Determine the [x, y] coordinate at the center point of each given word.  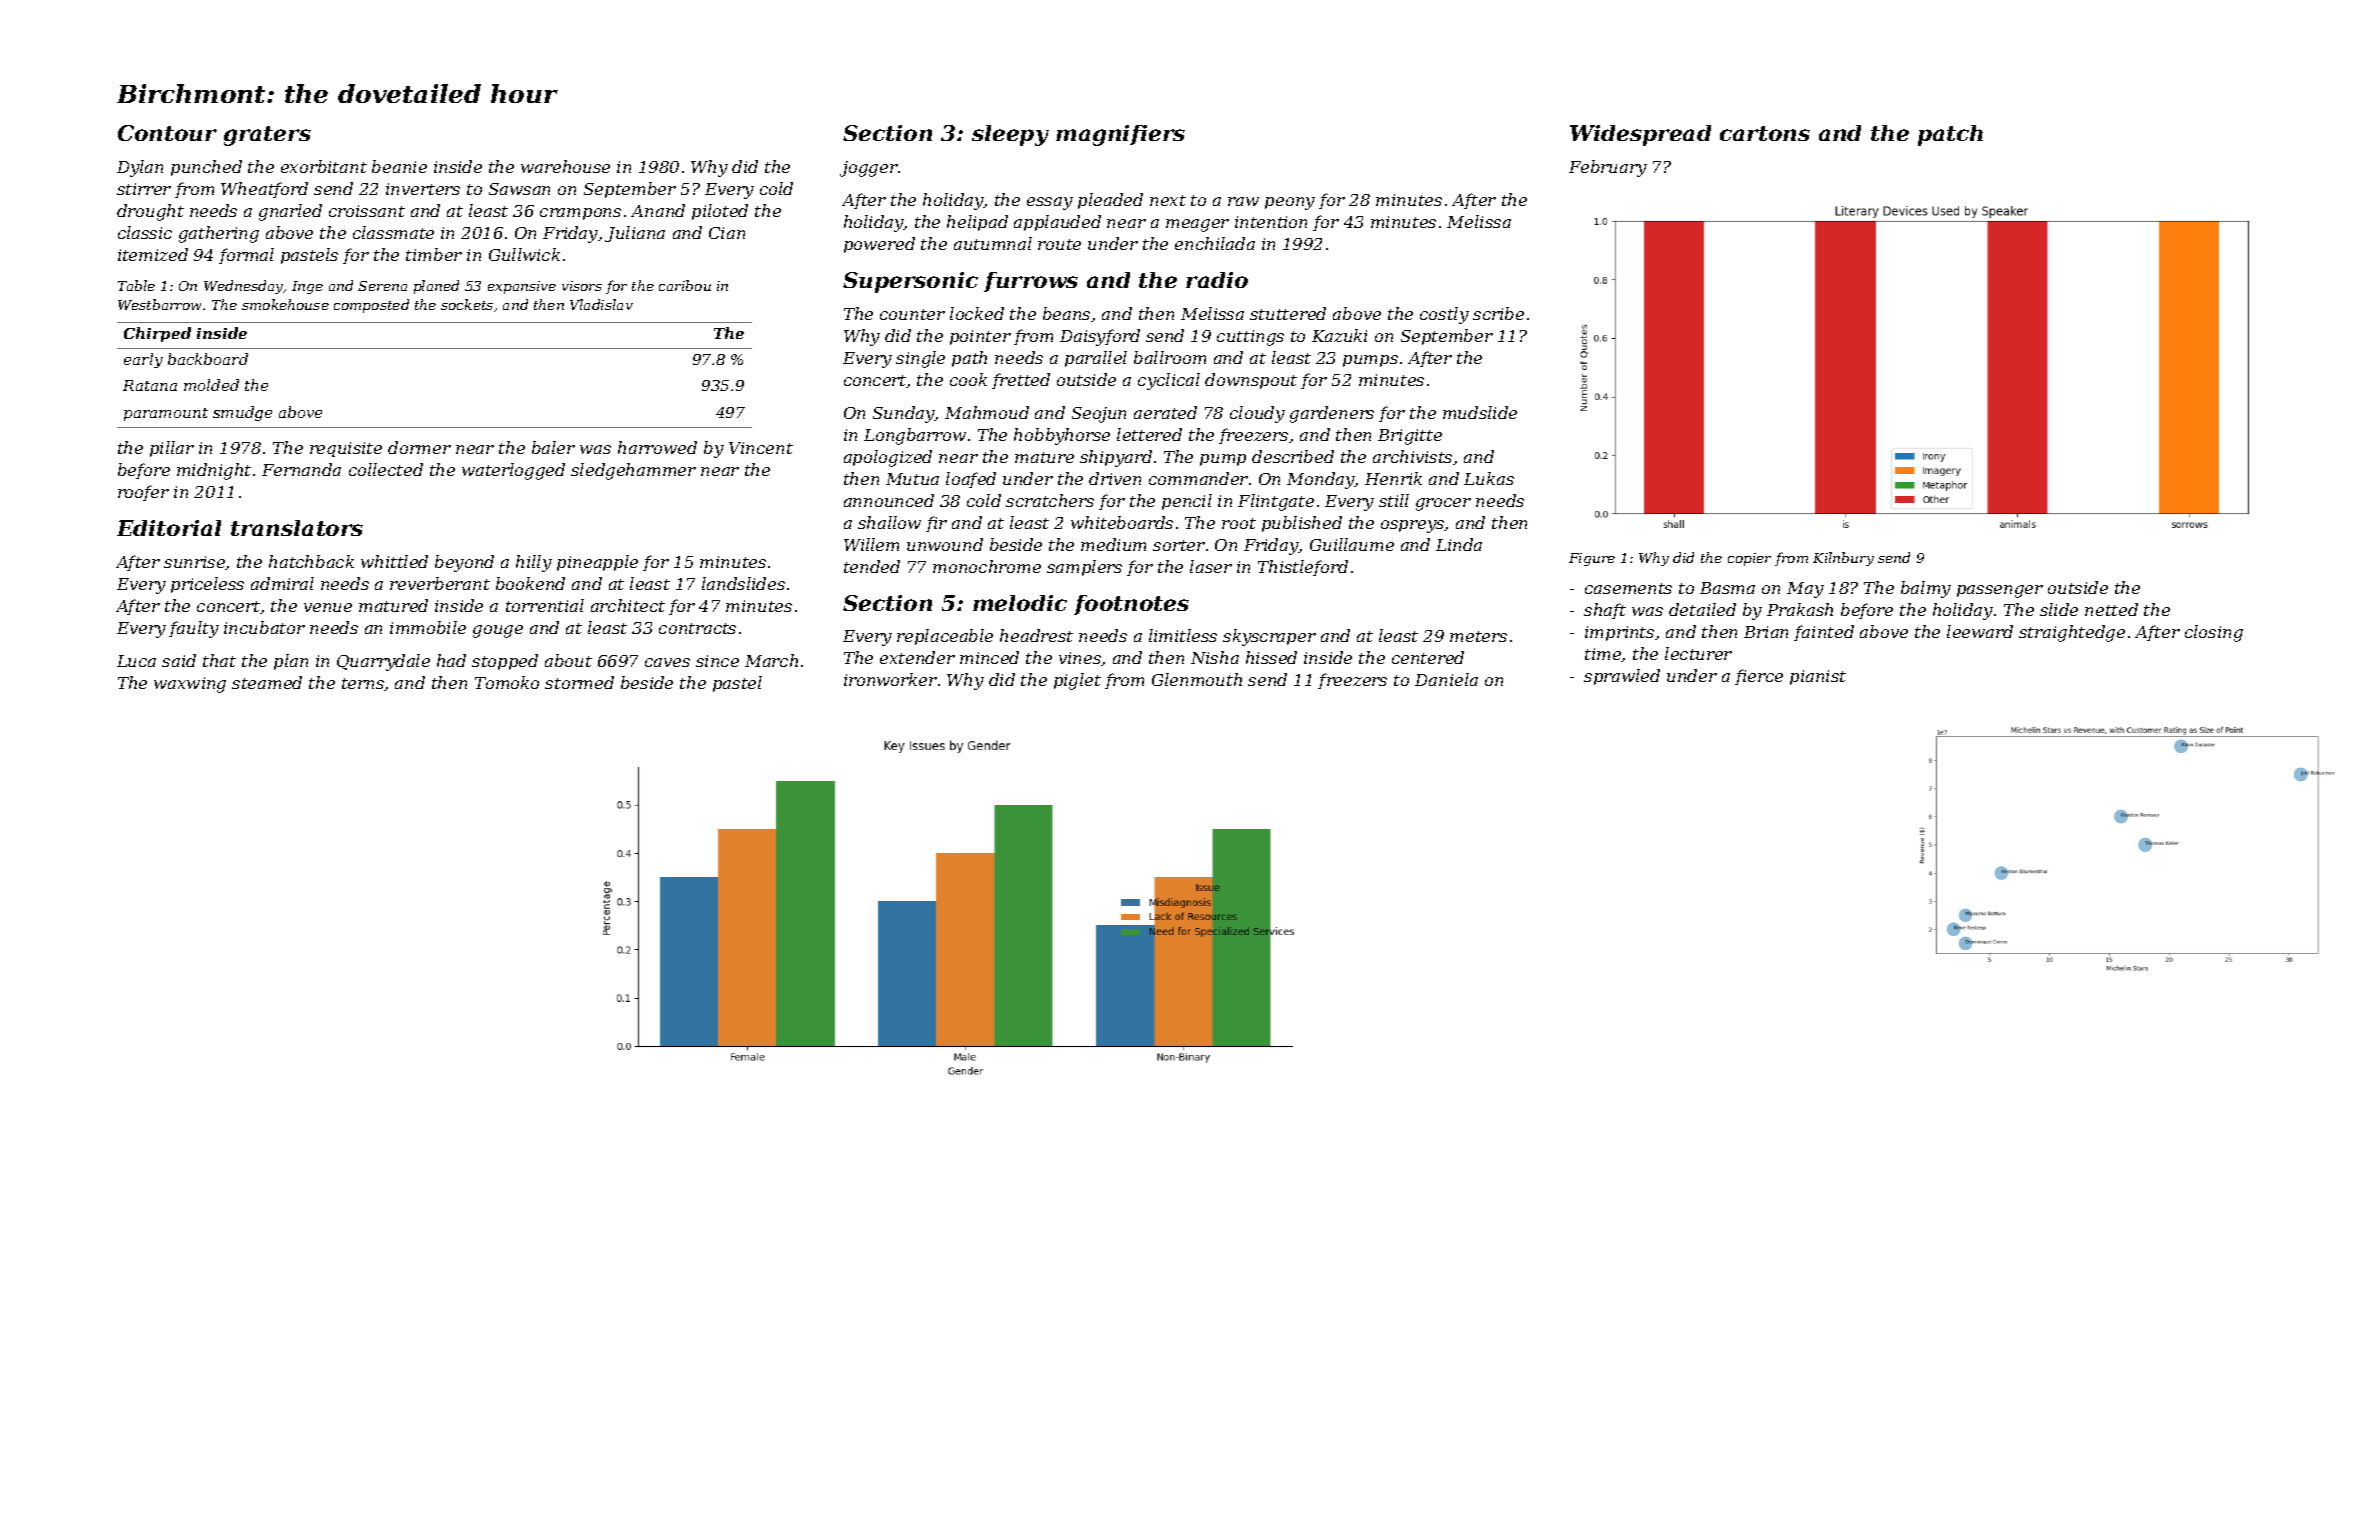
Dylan [140, 168]
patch [1950, 135]
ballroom [1170, 357]
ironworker [890, 679]
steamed [267, 682]
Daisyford [1100, 337]
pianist [1818, 677]
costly [1444, 315]
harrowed [657, 447]
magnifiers [1120, 135]
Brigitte [1410, 437]
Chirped [157, 334]
